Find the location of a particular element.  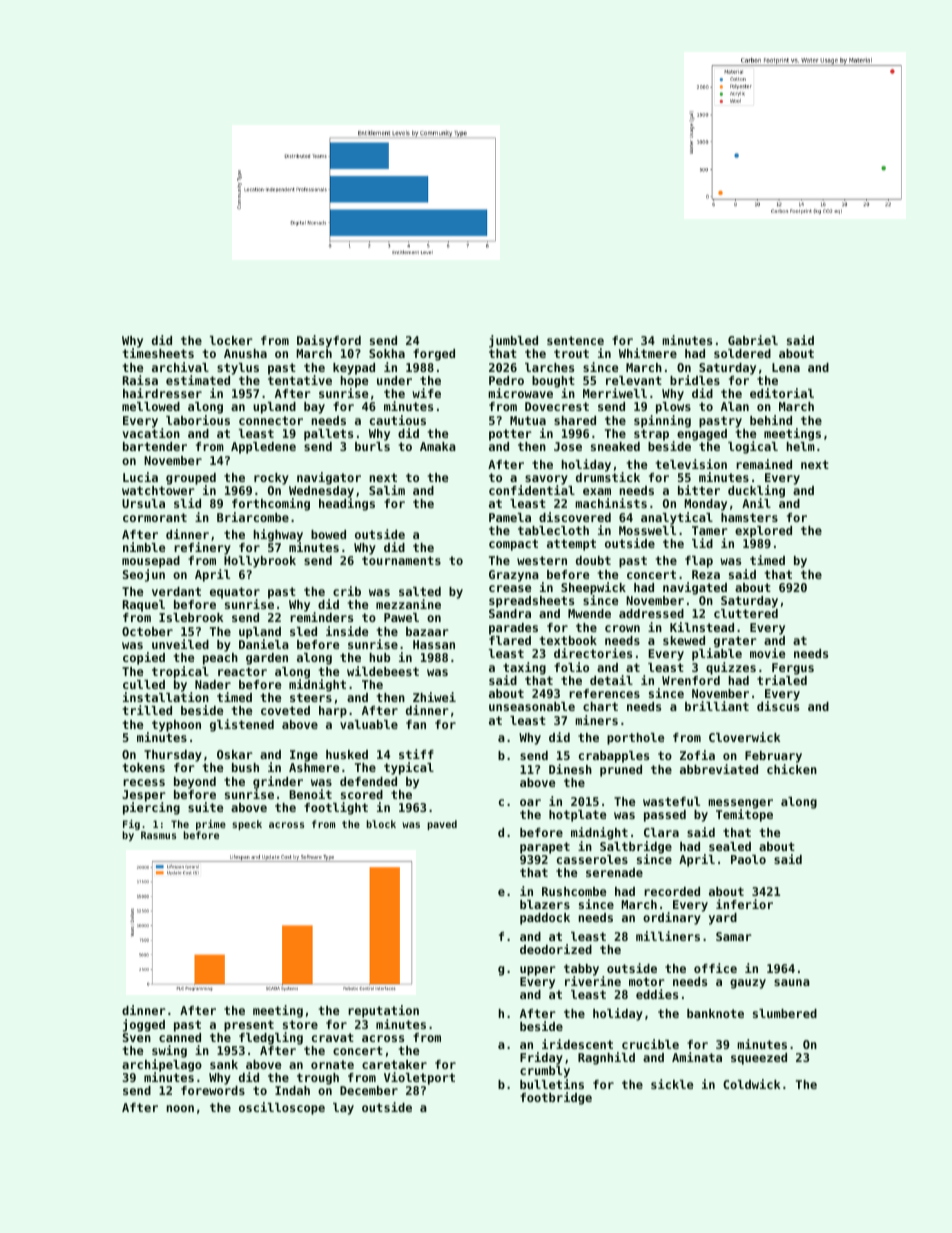

fledgling is located at coordinates (271, 1038).
